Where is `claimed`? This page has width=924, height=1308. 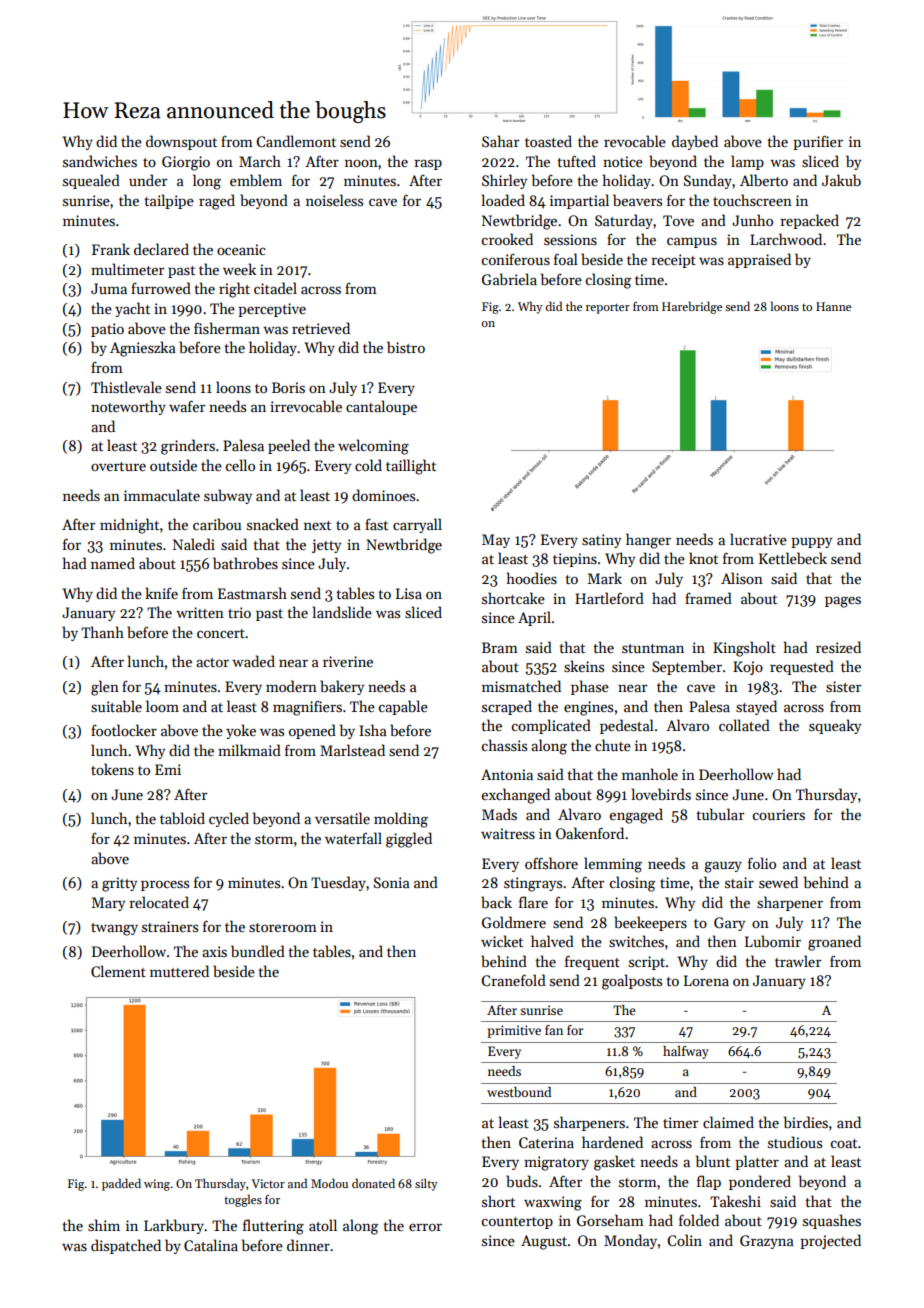 claimed is located at coordinates (728, 1122).
